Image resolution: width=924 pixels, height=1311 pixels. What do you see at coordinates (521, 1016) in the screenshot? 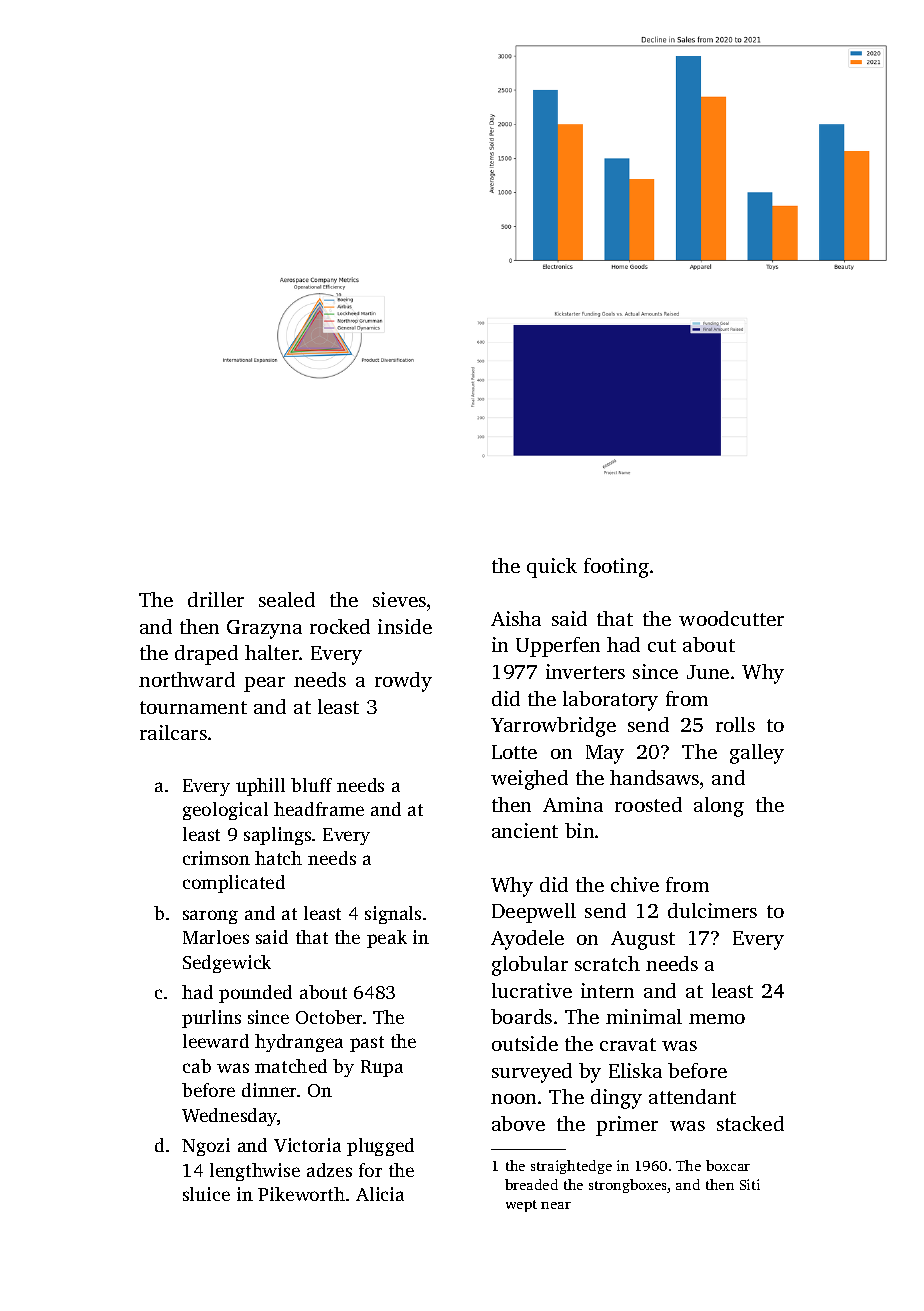
I see `boards` at bounding box center [521, 1016].
